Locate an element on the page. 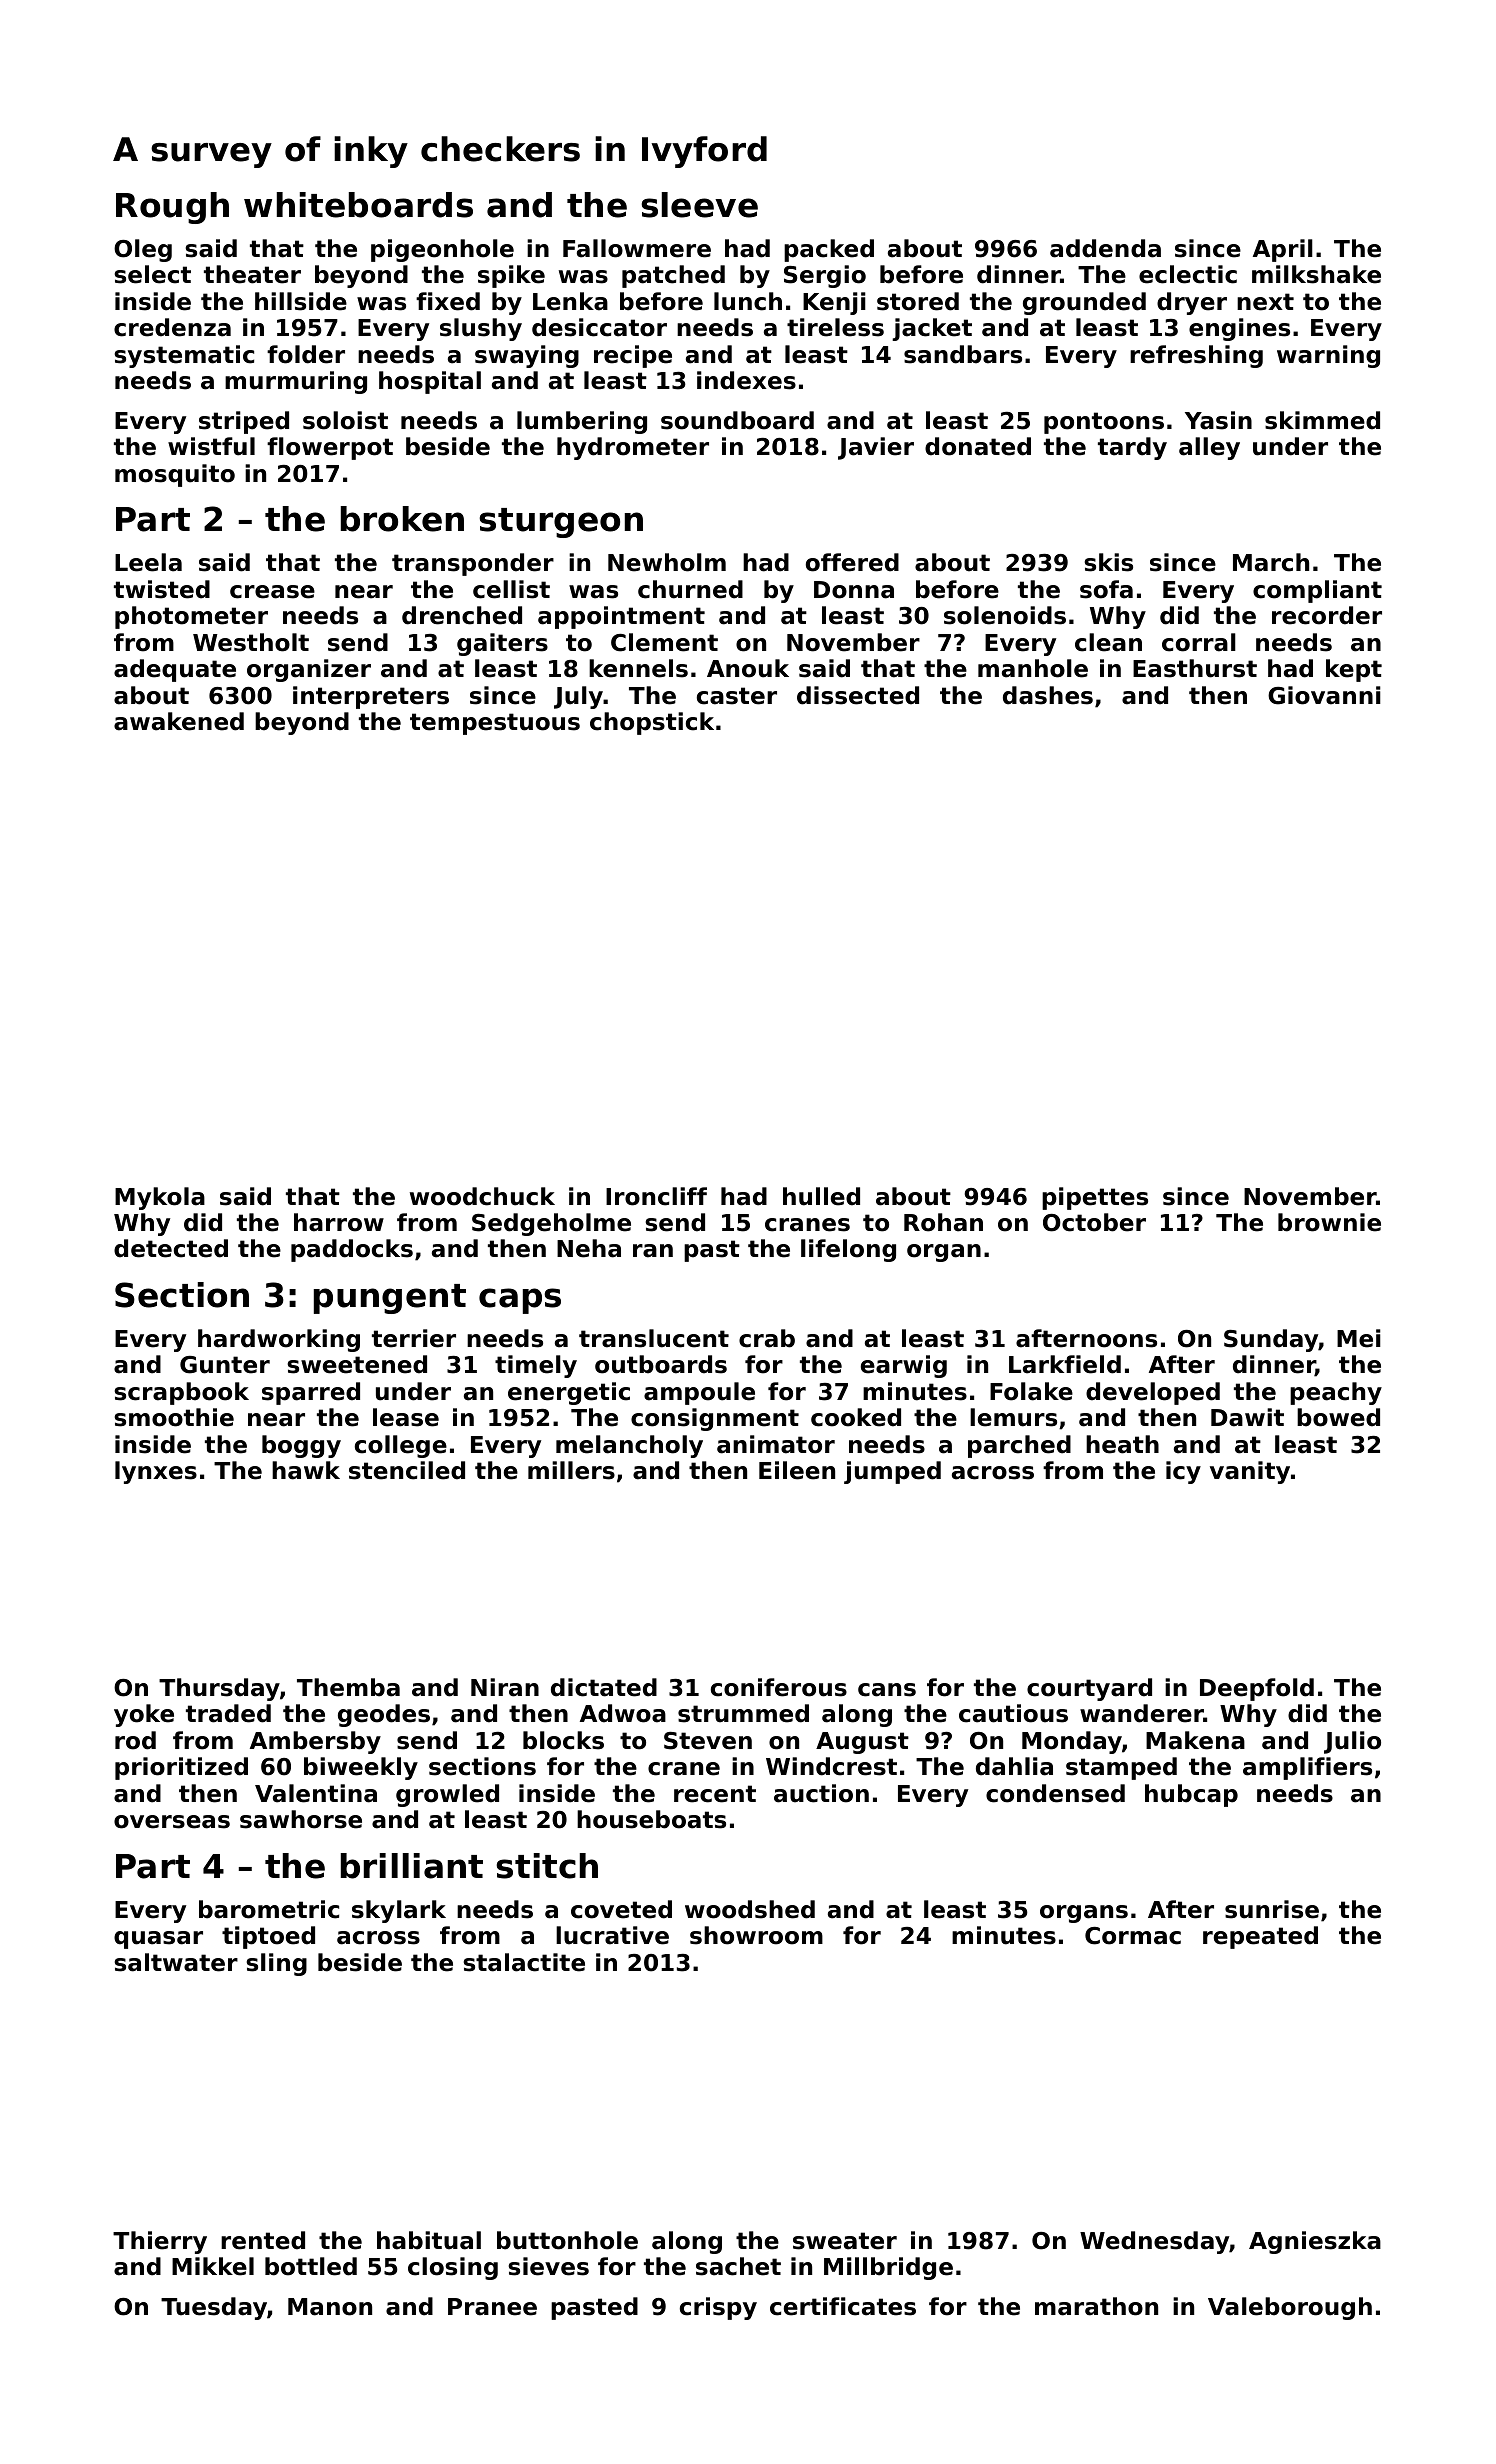  striped is located at coordinates (244, 422).
